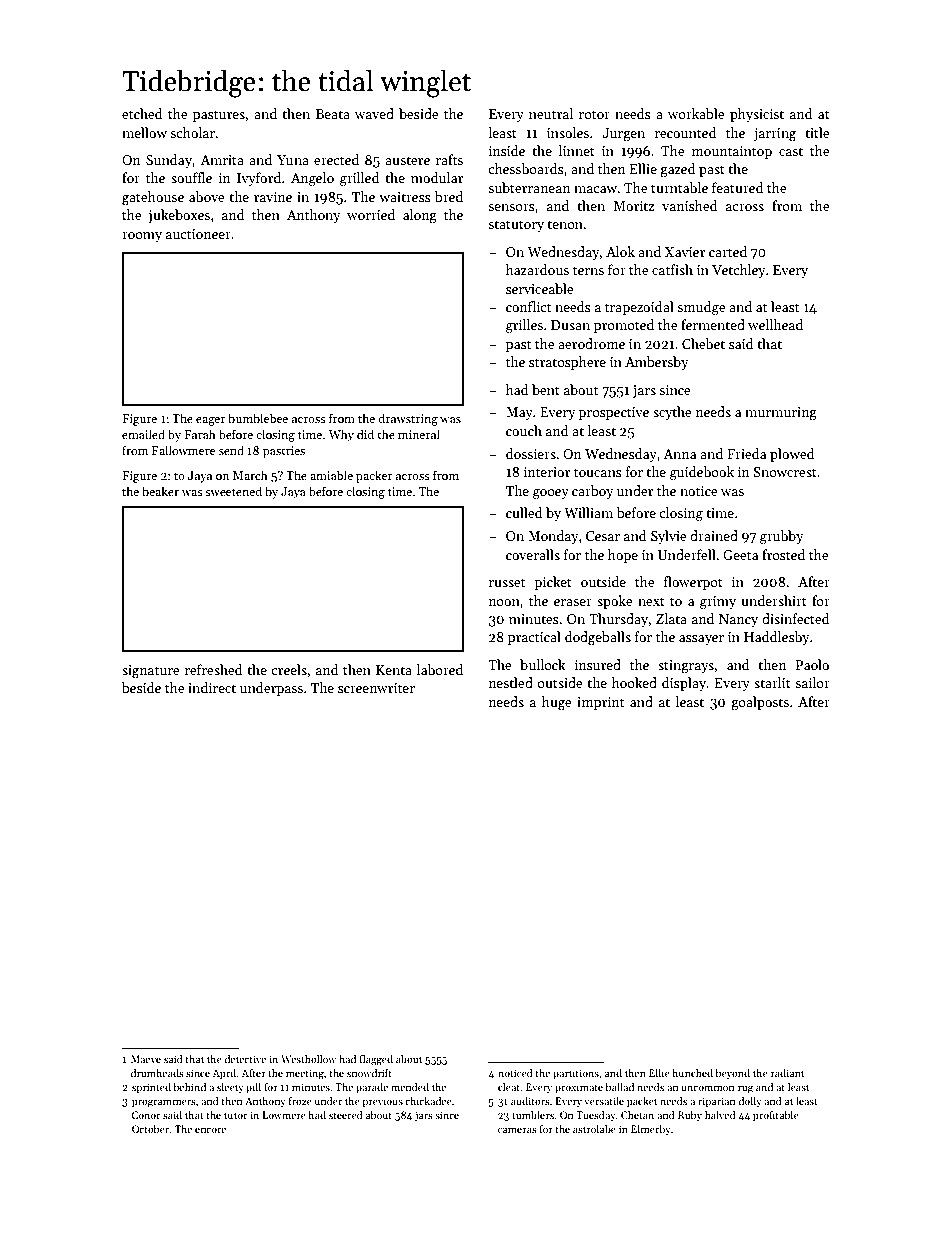 The width and height of the page is (952, 1233). Describe the element at coordinates (151, 1129) in the page. I see `October` at that location.
